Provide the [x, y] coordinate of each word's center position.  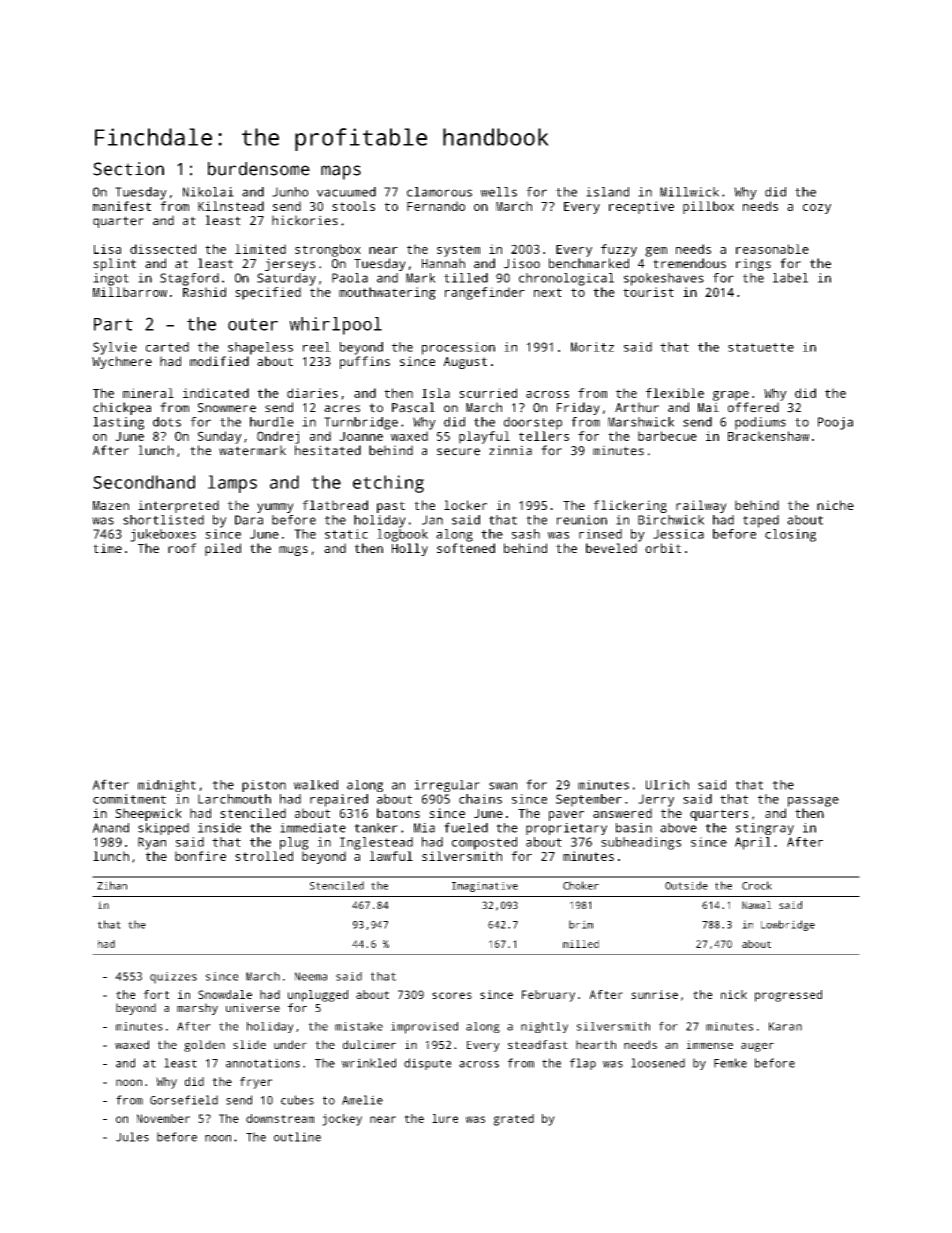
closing [790, 535]
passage [813, 802]
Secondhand [144, 482]
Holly [410, 549]
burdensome [259, 169]
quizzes [173, 978]
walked [316, 785]
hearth [596, 1044]
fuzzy [619, 250]
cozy [817, 209]
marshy [197, 1009]
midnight [167, 786]
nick [734, 994]
